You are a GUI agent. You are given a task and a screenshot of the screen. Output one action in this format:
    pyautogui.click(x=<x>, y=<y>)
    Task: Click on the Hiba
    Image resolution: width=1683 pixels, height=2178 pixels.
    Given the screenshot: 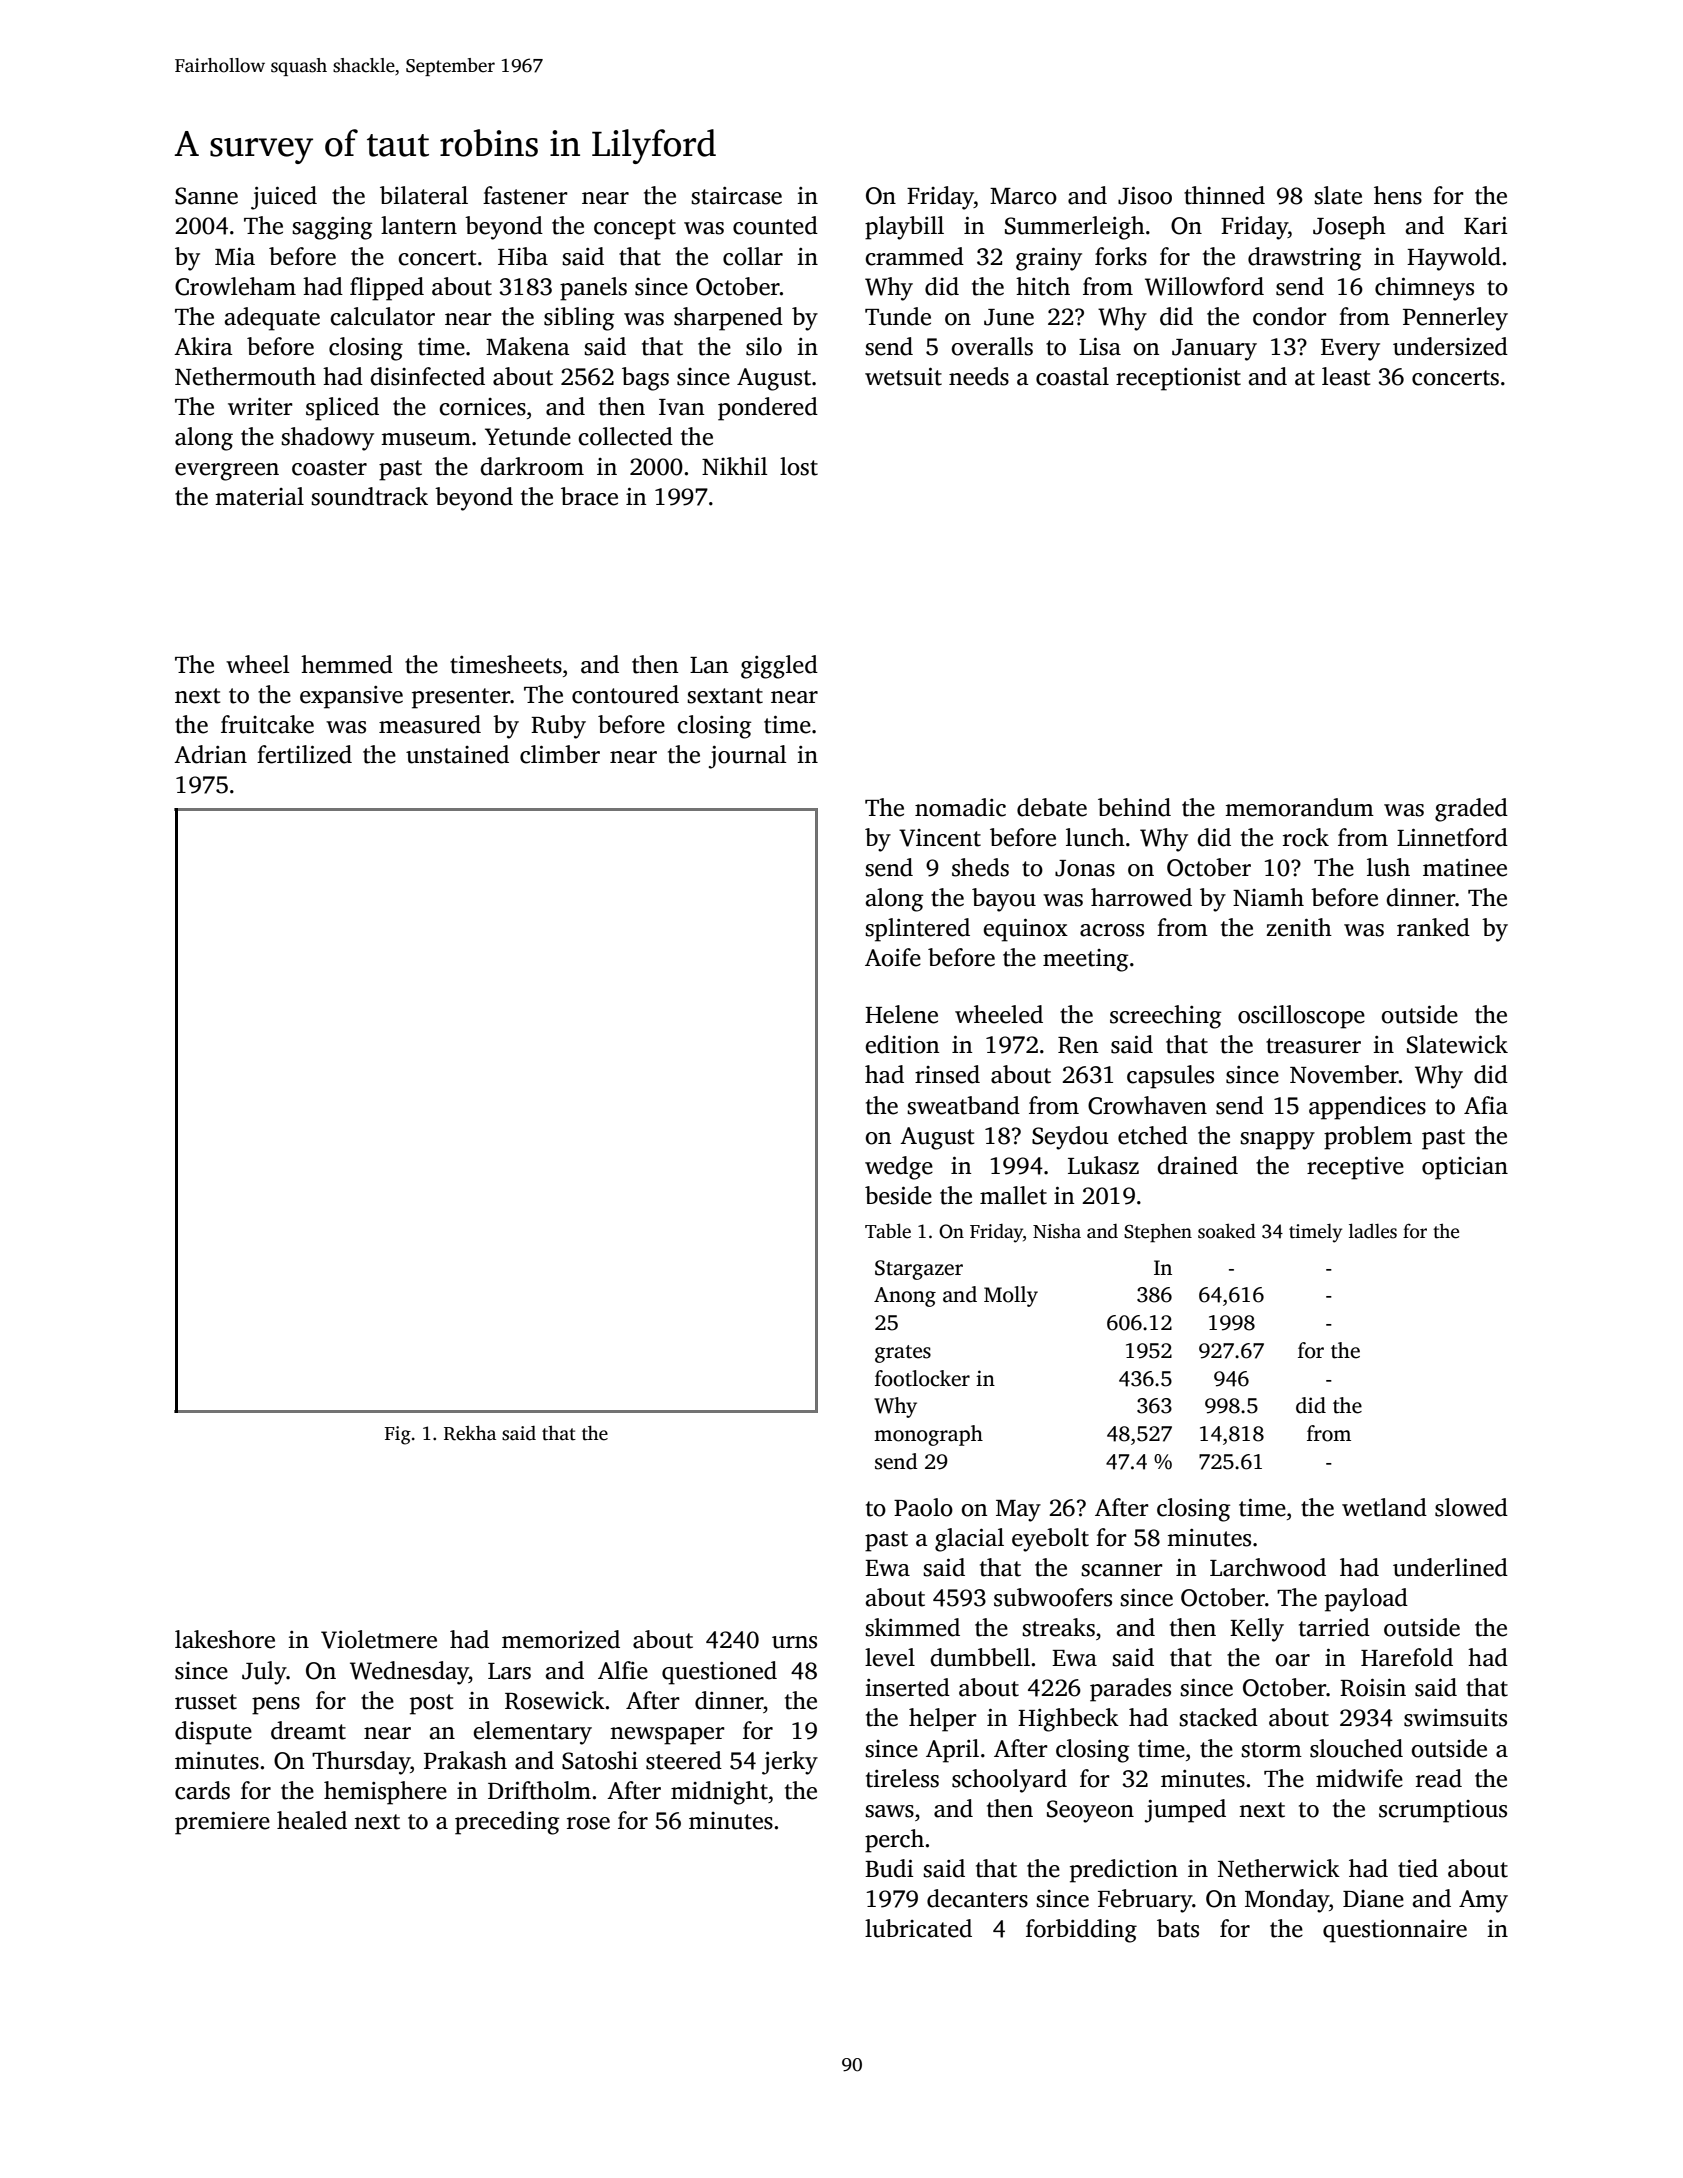 What is the action you would take?
    pyautogui.click(x=523, y=256)
